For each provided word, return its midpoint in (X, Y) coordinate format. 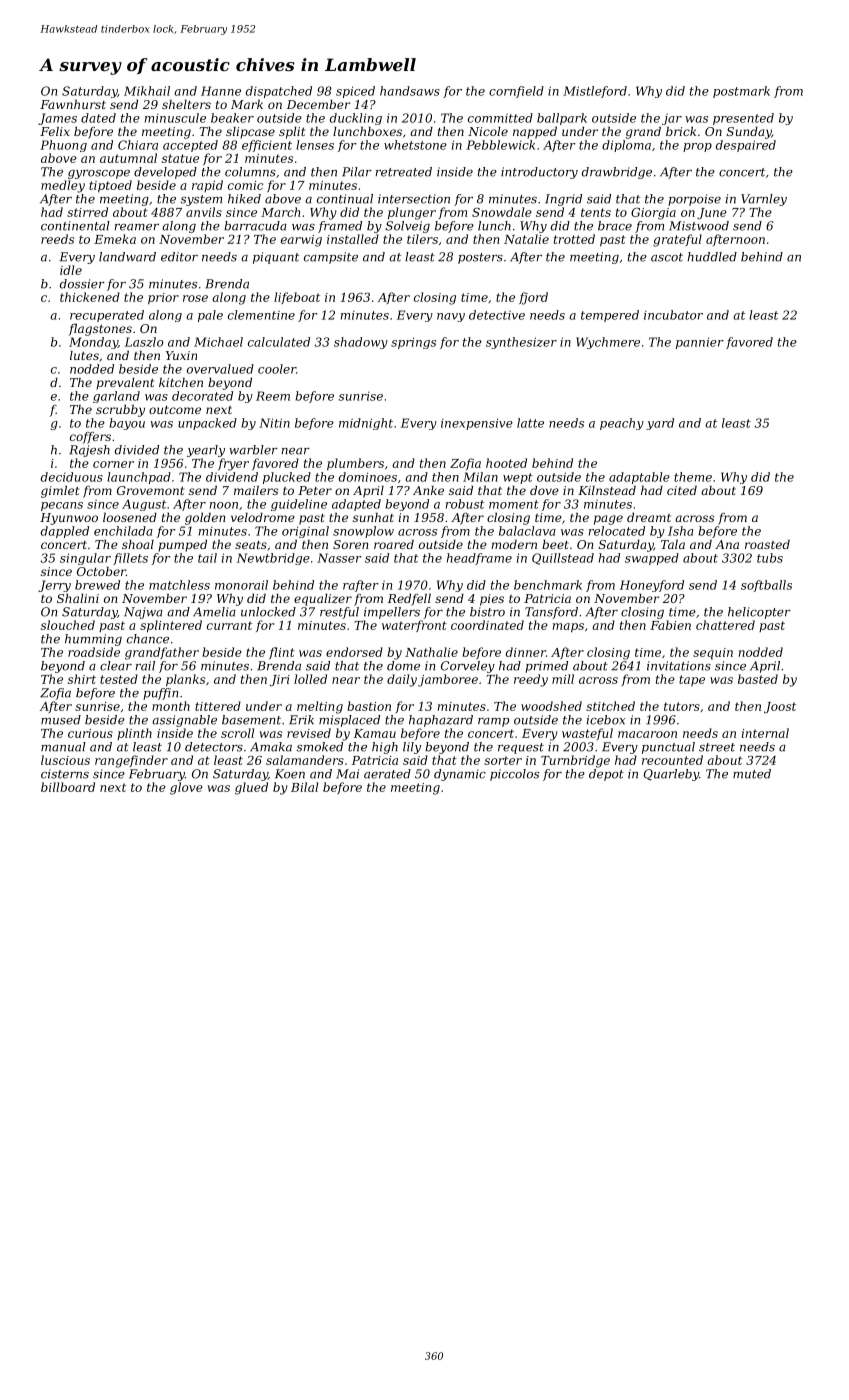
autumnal (128, 158)
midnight (366, 424)
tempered (610, 316)
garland (116, 397)
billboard (68, 787)
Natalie (526, 239)
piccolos (514, 775)
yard (660, 424)
